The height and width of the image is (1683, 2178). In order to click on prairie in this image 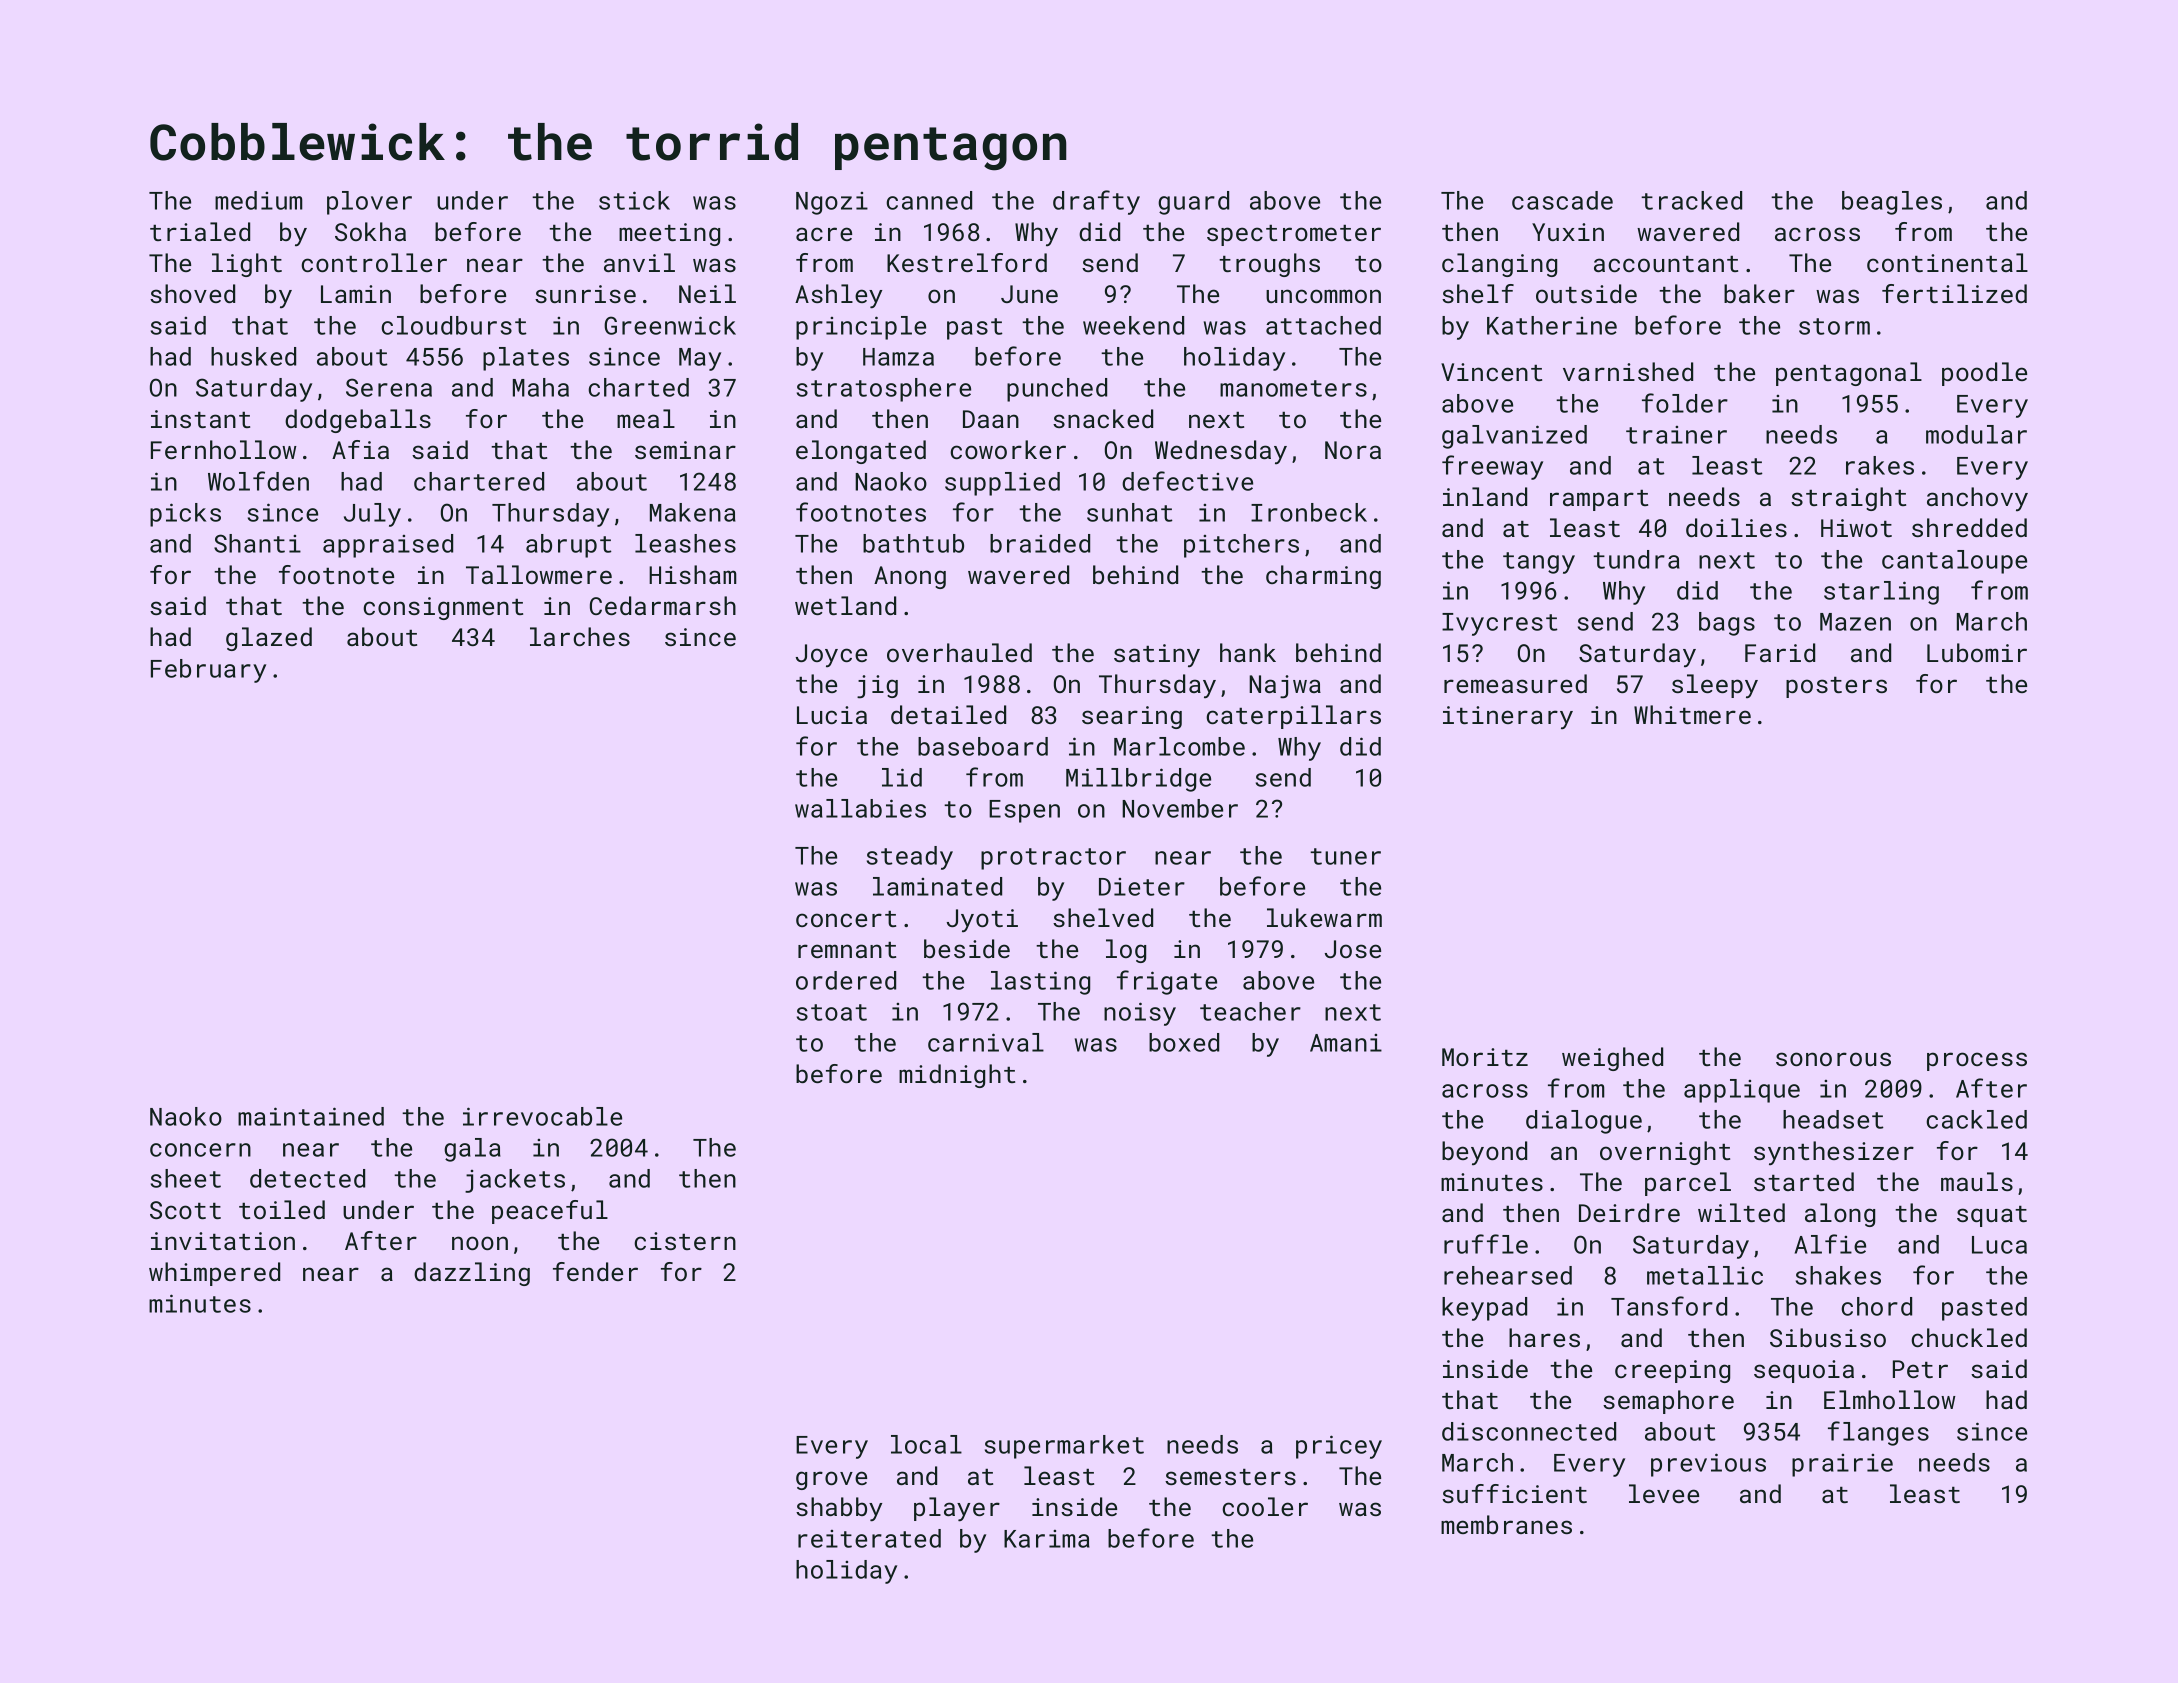, I will do `click(1842, 1465)`.
